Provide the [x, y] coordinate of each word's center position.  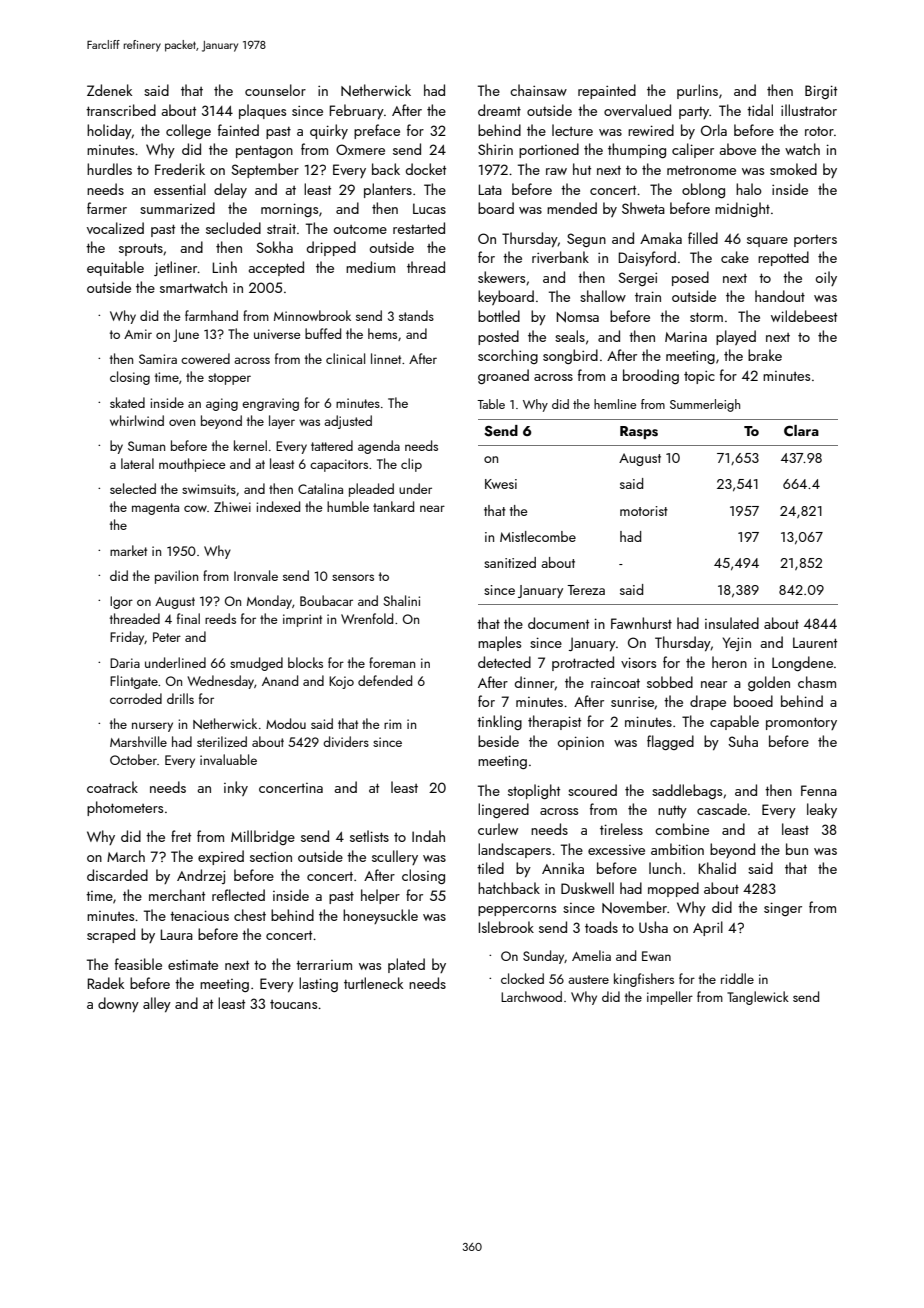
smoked [793, 169]
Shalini [401, 600]
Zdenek [109, 90]
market [128, 550]
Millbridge [263, 837]
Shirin [495, 149]
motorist [644, 511]
